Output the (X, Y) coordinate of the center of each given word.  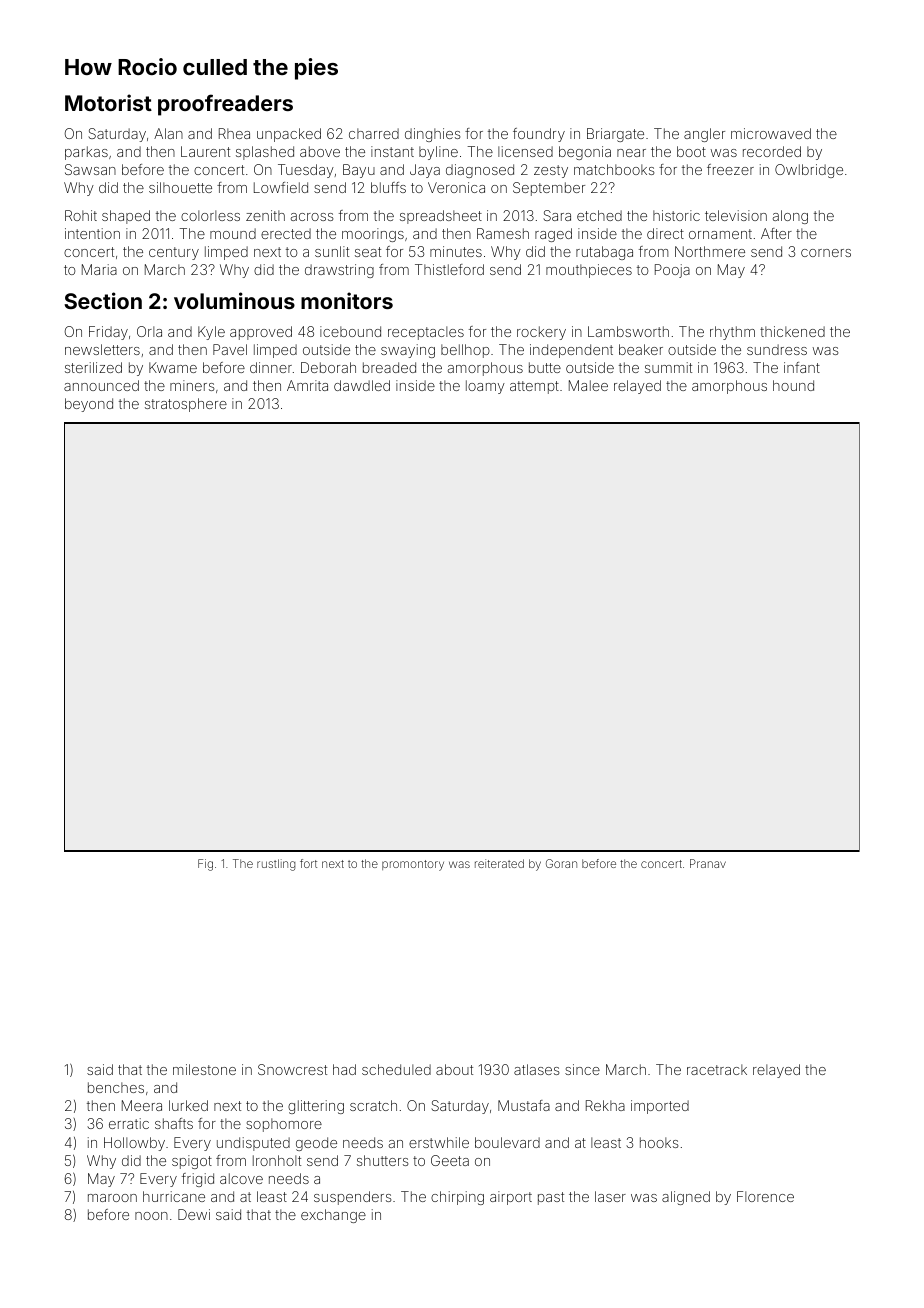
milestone (204, 1069)
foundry (539, 135)
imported (660, 1107)
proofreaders (225, 105)
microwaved (771, 133)
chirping (457, 1198)
